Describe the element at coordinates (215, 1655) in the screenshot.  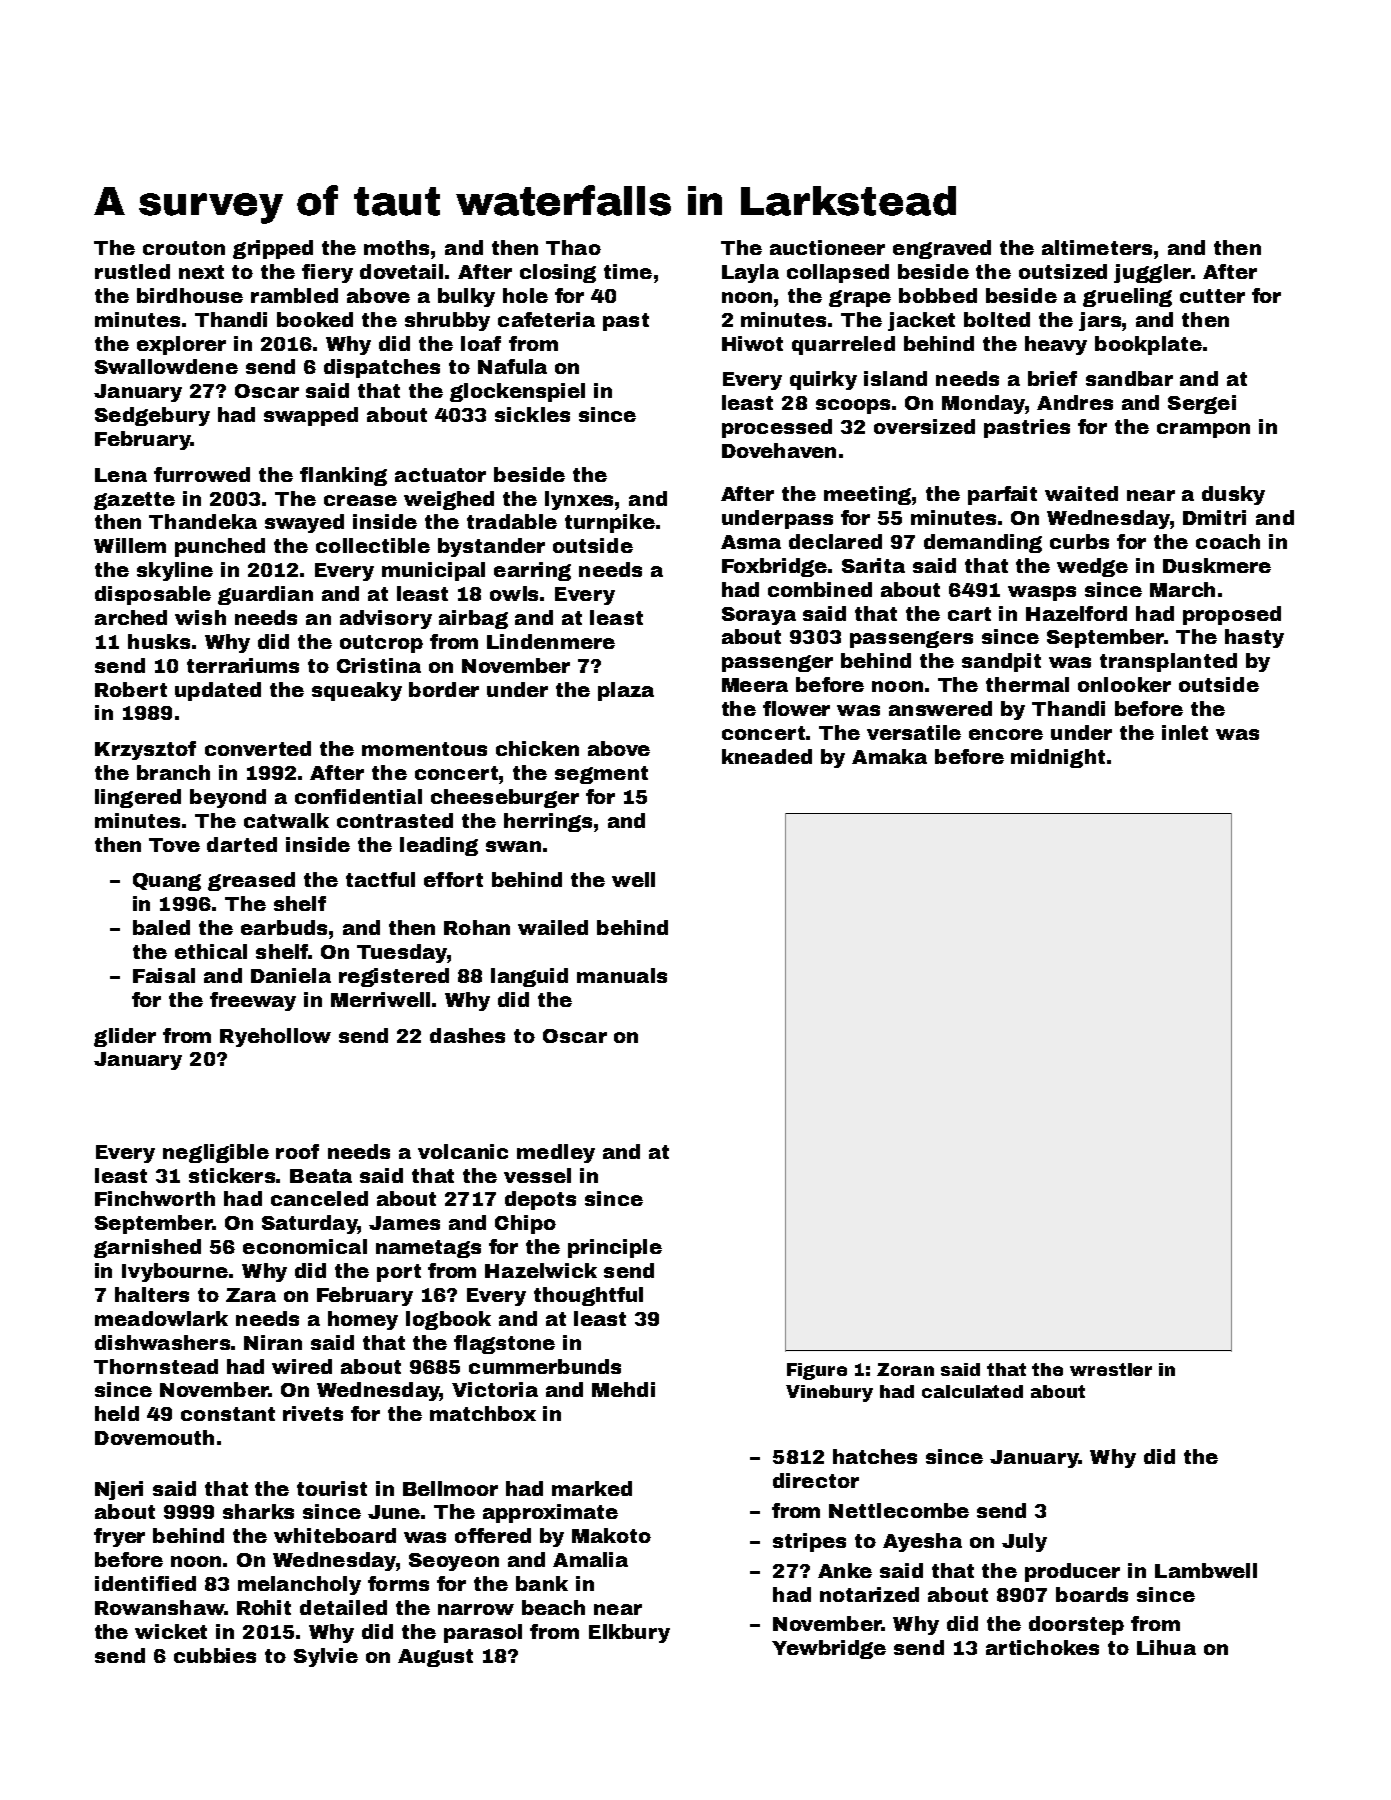
I see `cubbies` at that location.
